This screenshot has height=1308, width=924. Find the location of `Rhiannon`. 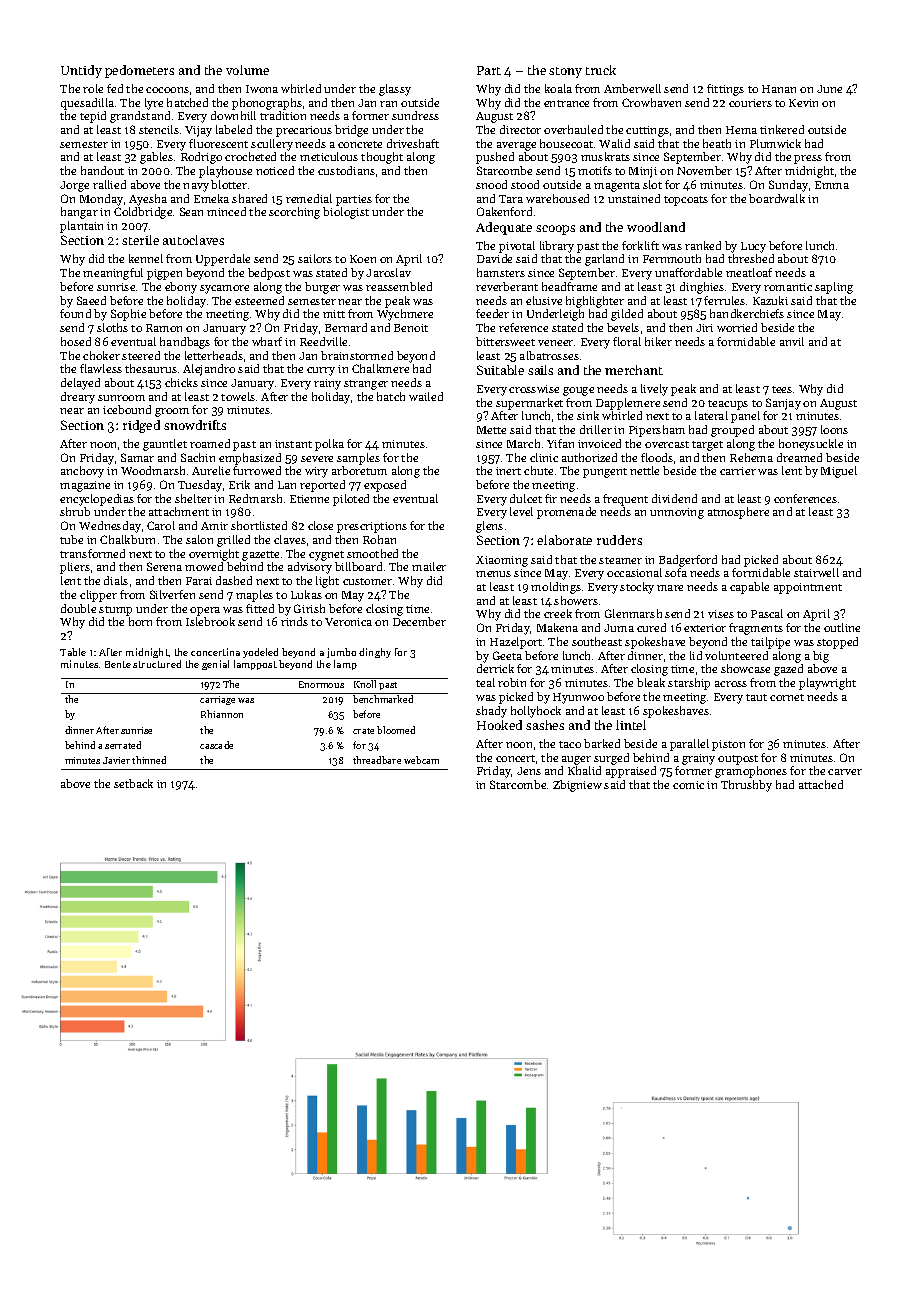

Rhiannon is located at coordinates (222, 714).
